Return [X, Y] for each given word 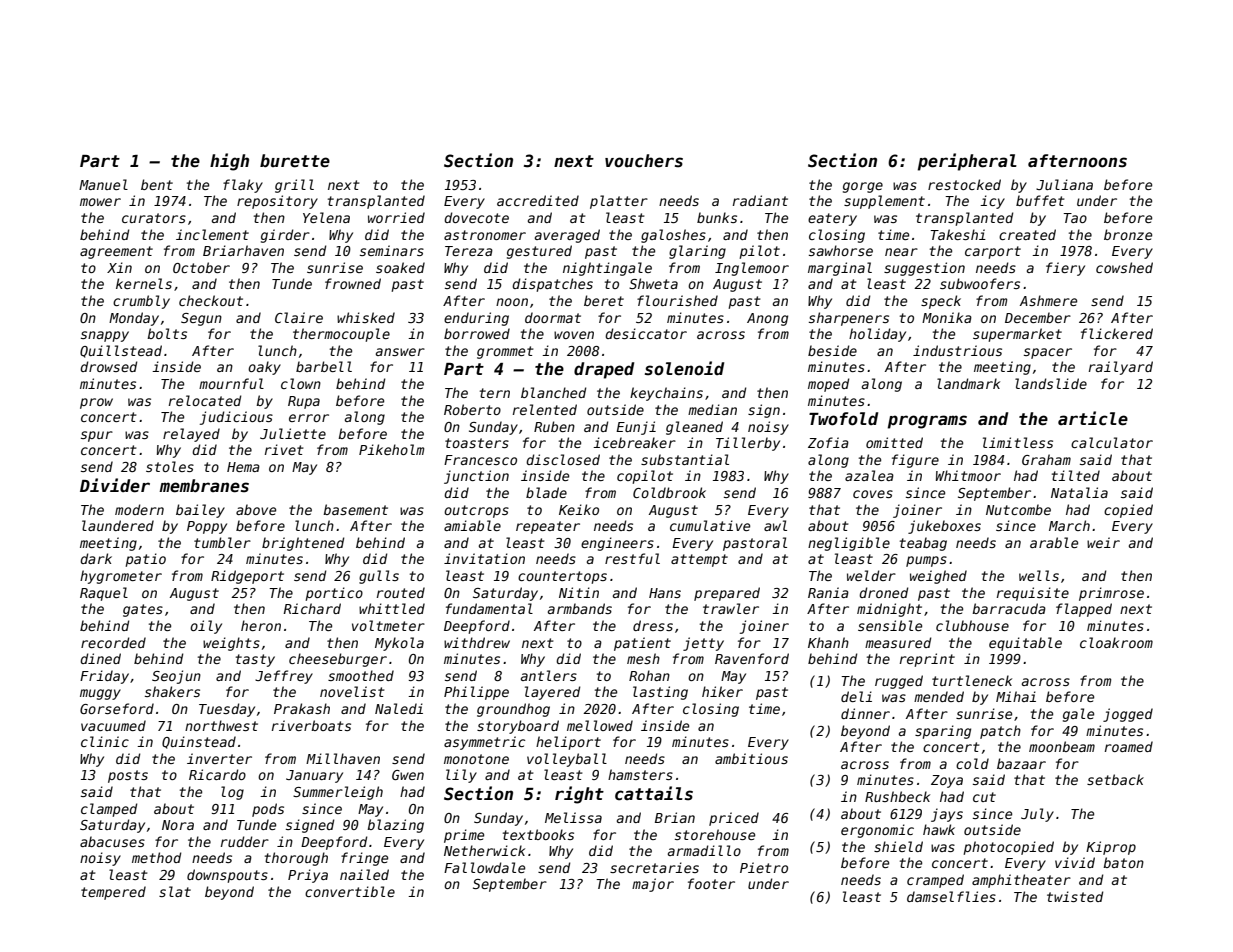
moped [828, 385]
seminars [392, 250]
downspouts [227, 876]
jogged [1128, 715]
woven [574, 335]
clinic [105, 741]
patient [642, 644]
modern [139, 509]
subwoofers [980, 283]
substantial [685, 459]
